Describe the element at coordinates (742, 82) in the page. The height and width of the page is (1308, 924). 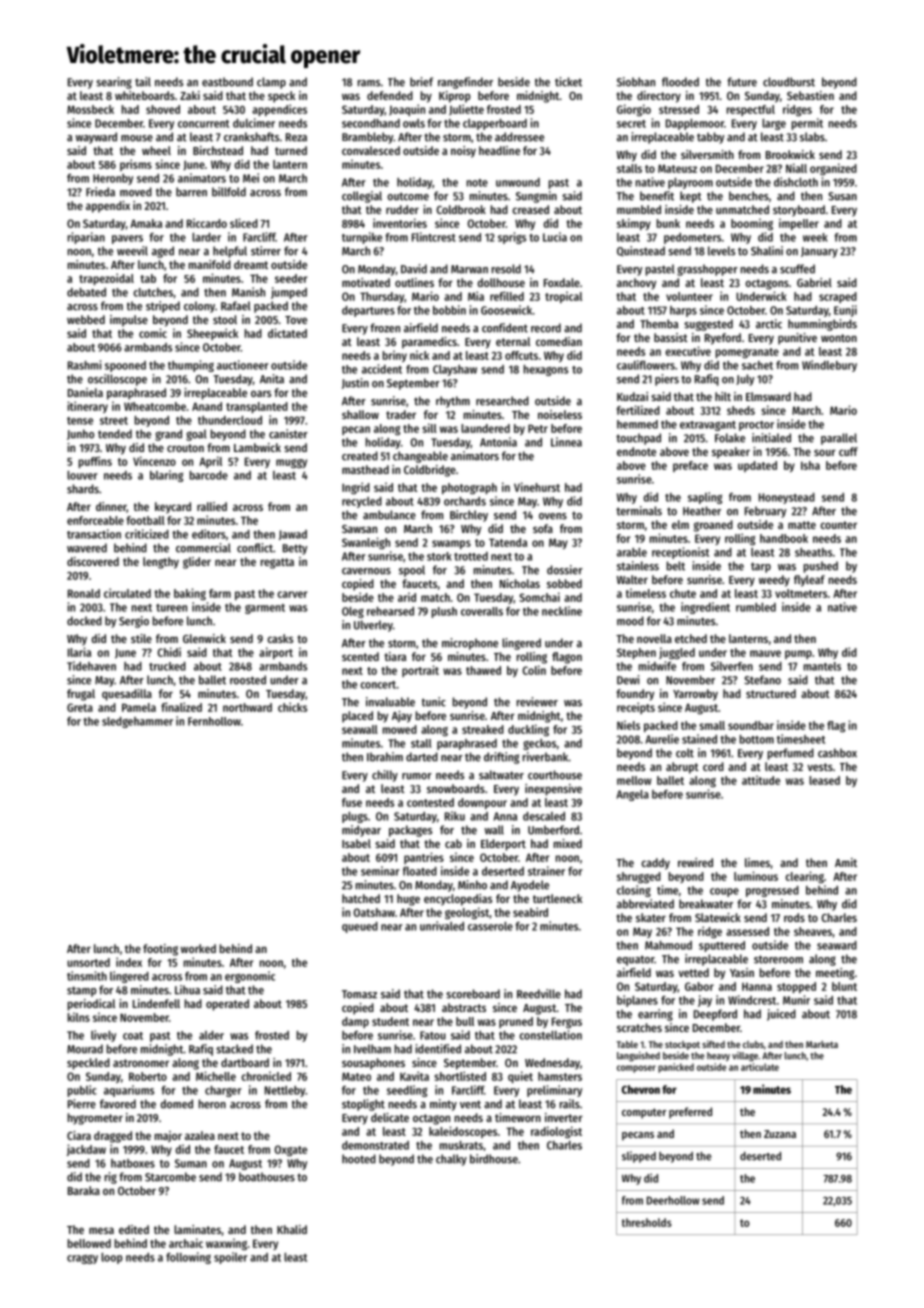
I see `future` at that location.
